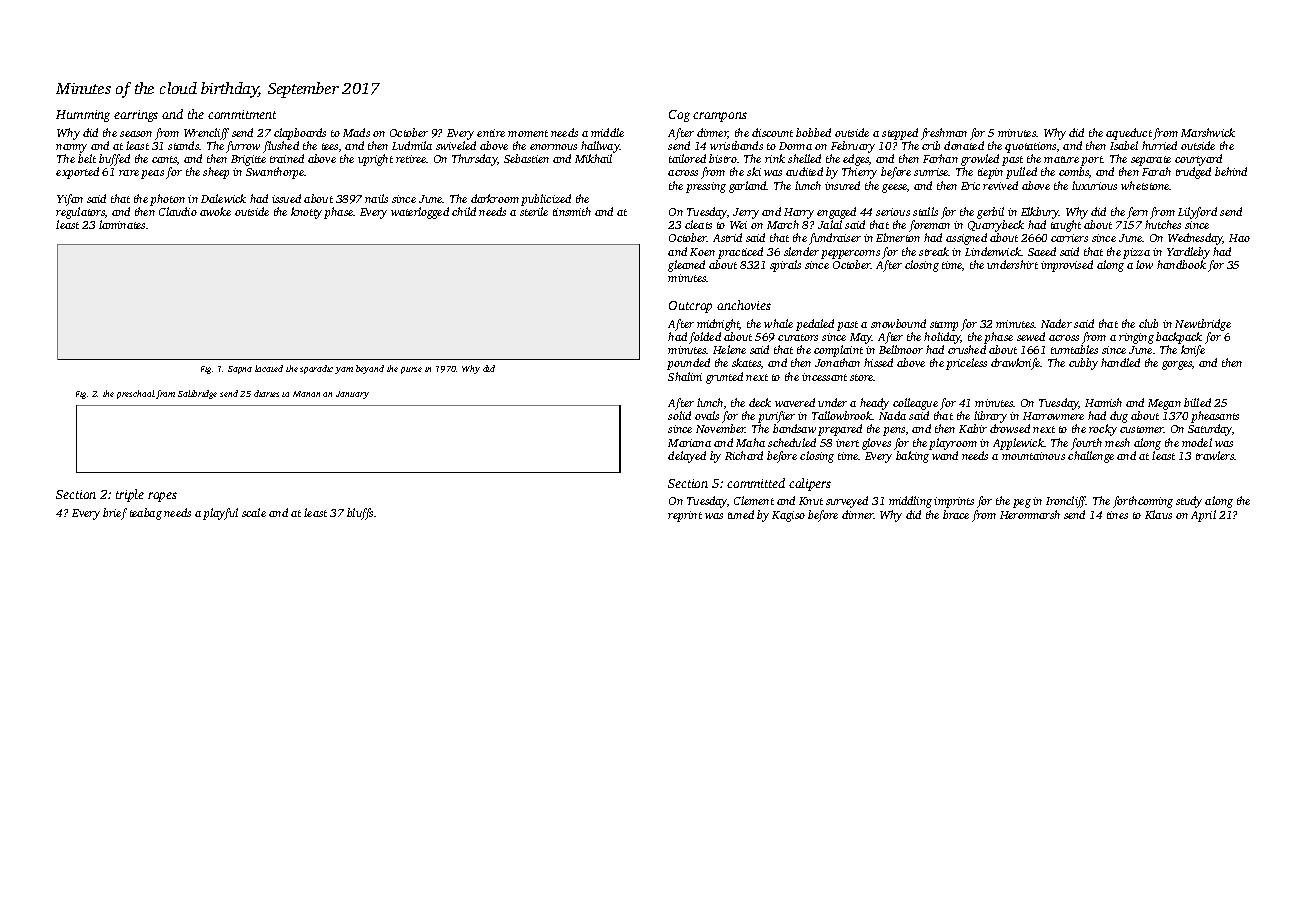 This screenshot has width=1308, height=924. Describe the element at coordinates (136, 394) in the screenshot. I see `preschool` at that location.
